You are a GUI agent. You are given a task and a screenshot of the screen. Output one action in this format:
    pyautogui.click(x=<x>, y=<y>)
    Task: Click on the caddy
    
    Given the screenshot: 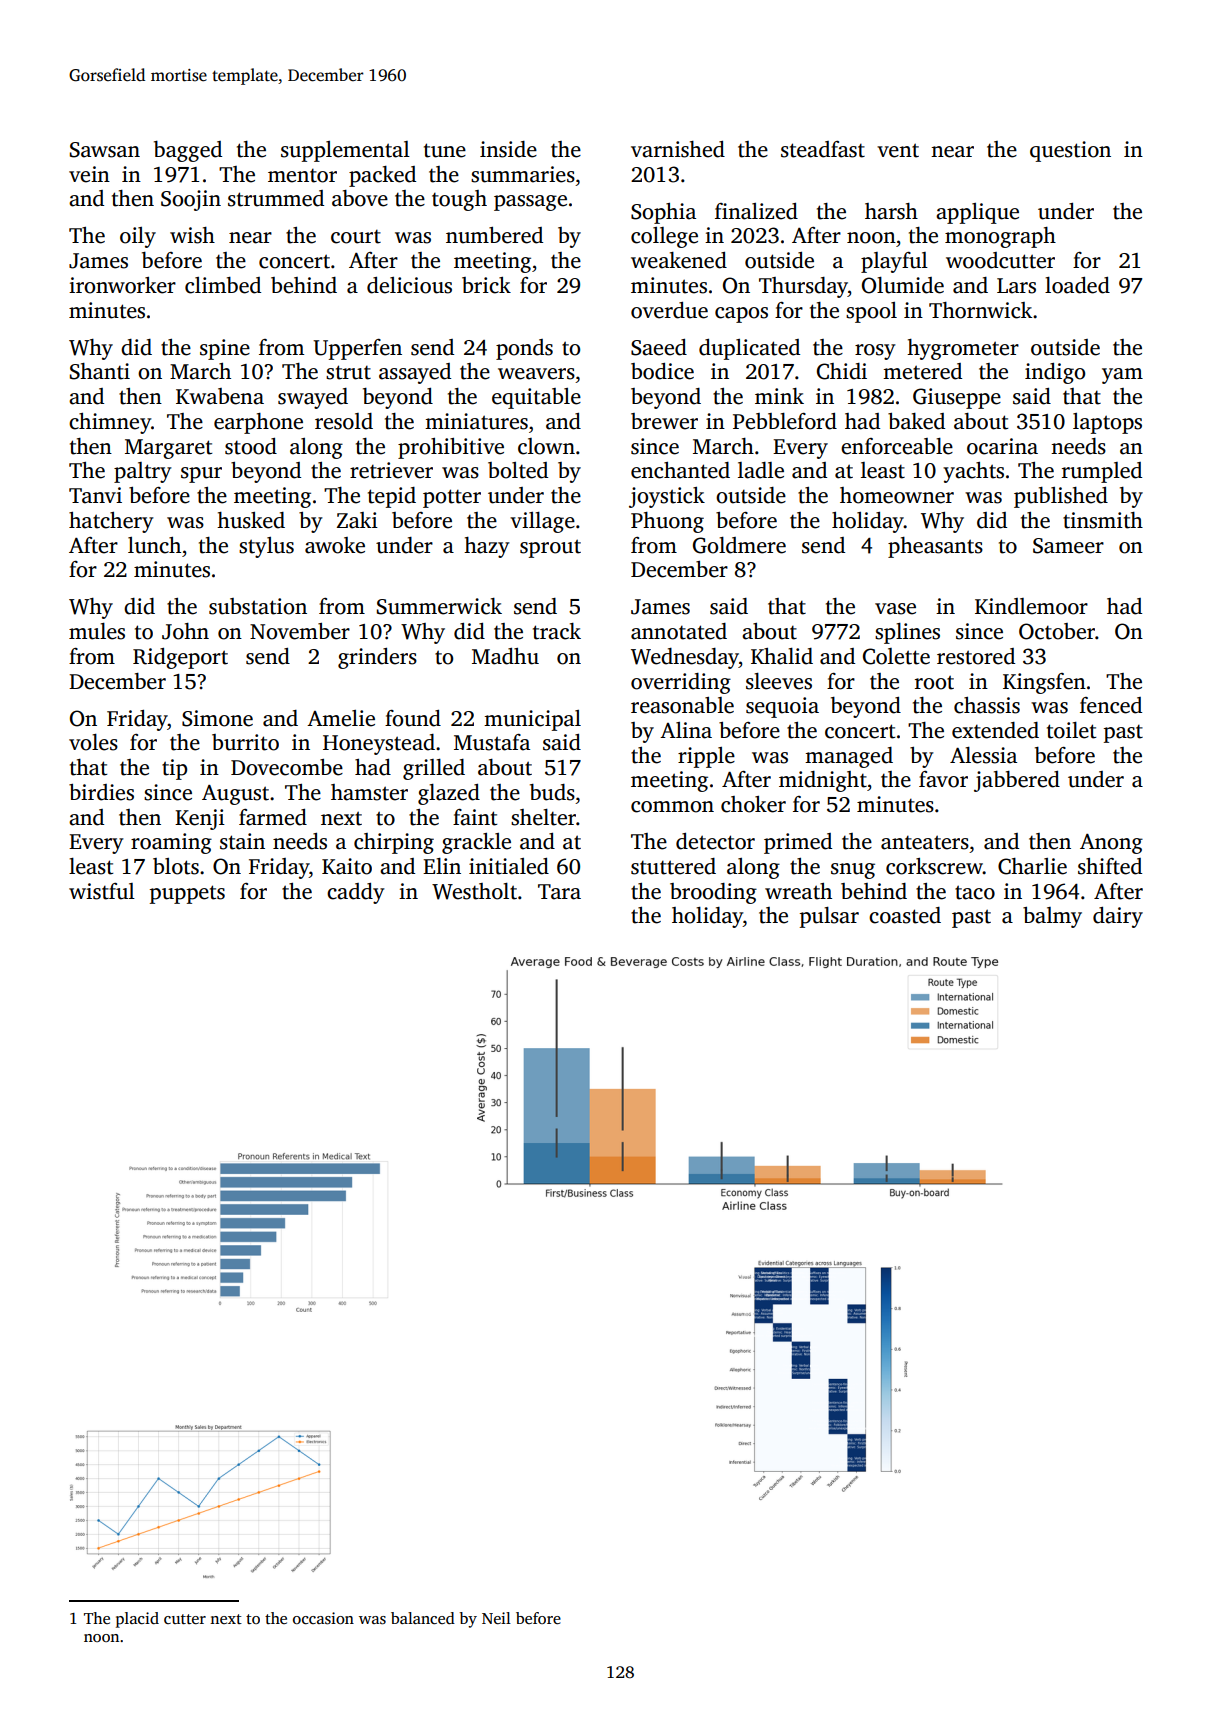 What is the action you would take?
    pyautogui.click(x=356, y=893)
